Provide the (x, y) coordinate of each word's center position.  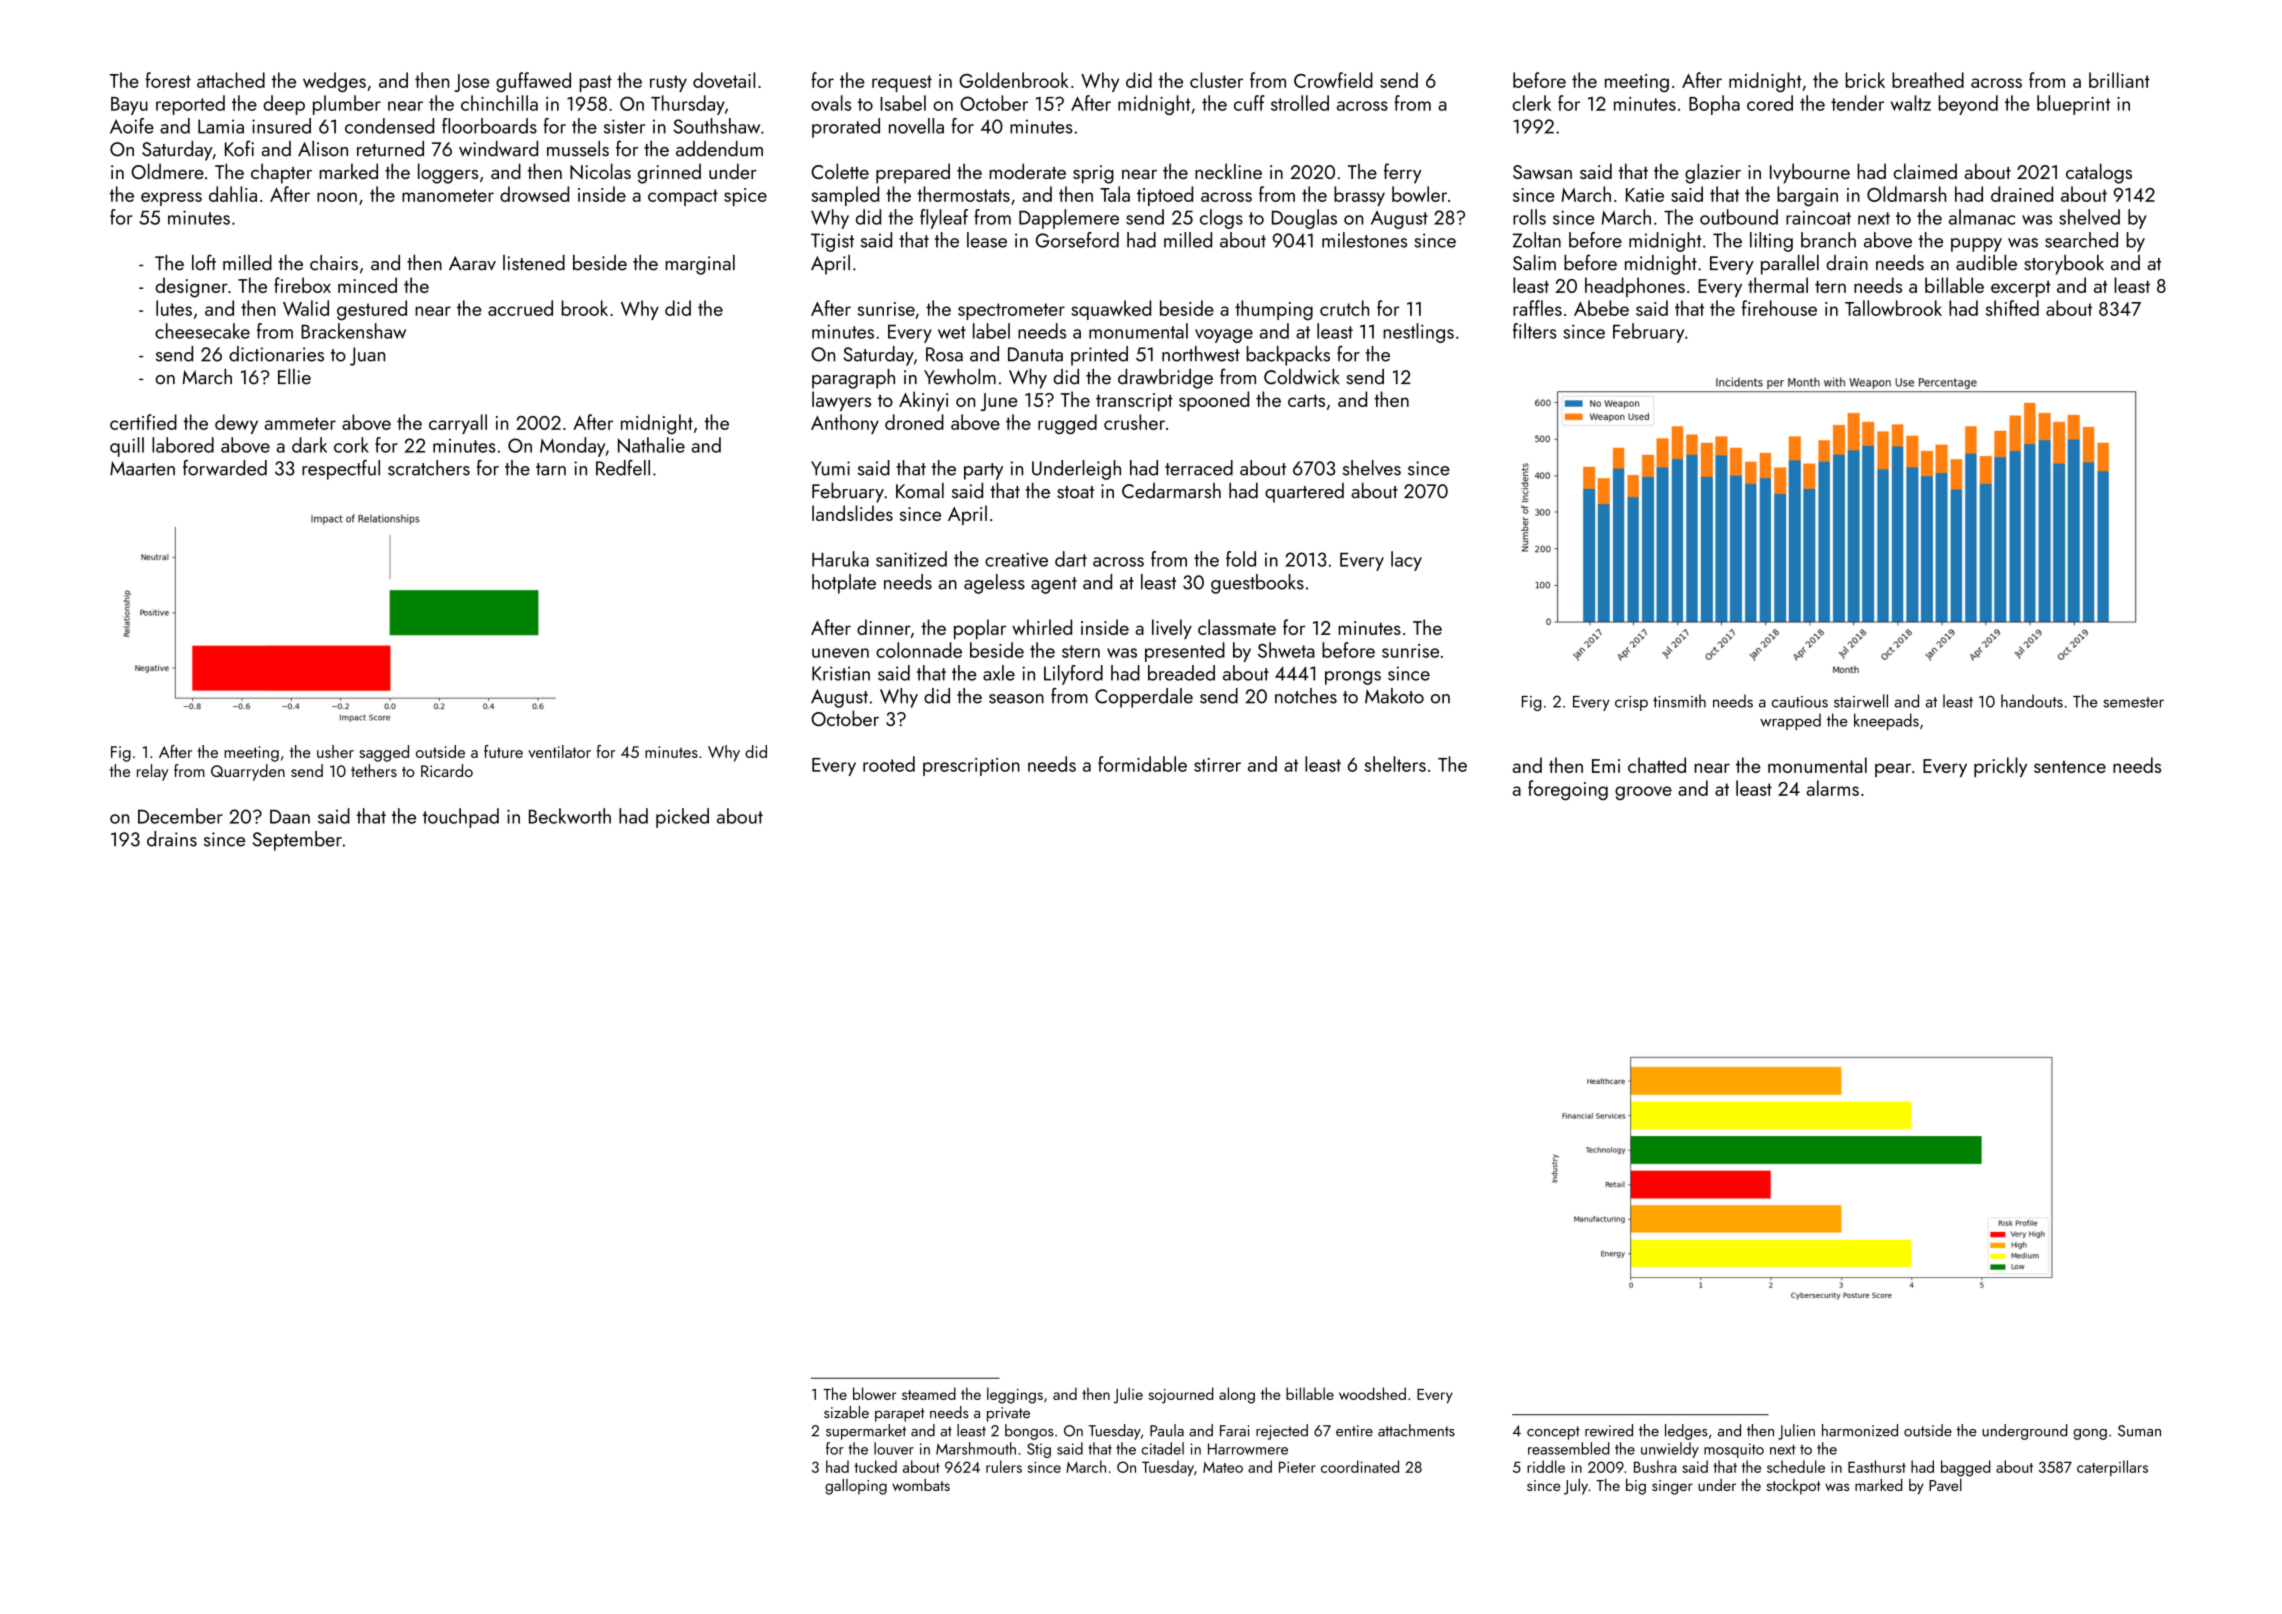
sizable (846, 1412)
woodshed (1372, 1393)
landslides (852, 513)
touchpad (461, 818)
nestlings (1418, 333)
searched (2081, 240)
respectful (341, 470)
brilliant (2119, 80)
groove (1643, 793)
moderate (1027, 171)
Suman (2139, 1431)
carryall (458, 424)
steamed (929, 1393)
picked (682, 818)
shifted (2012, 308)
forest (168, 80)
